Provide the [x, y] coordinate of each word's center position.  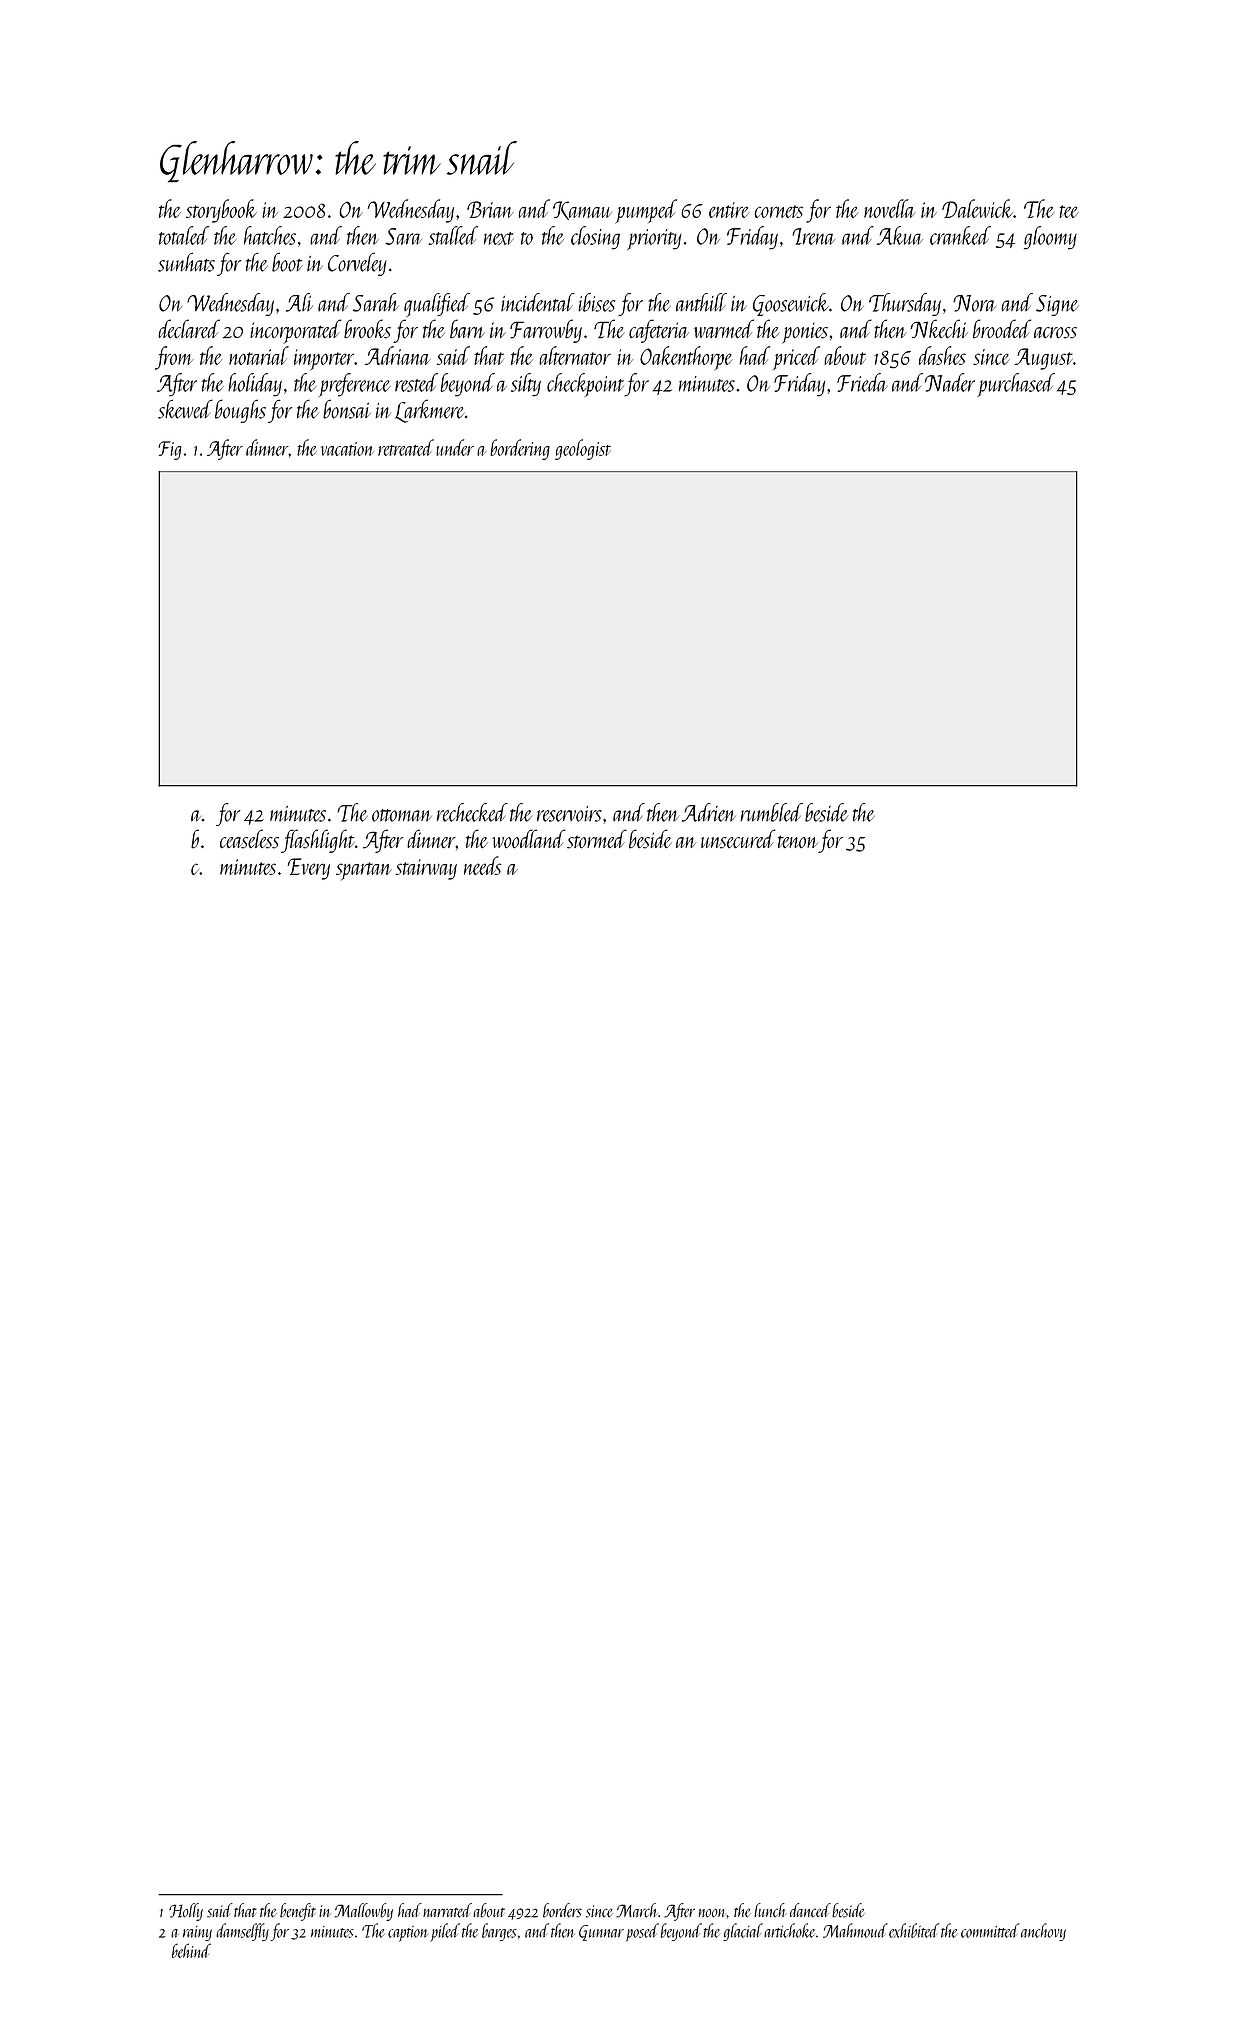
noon [712, 1913]
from [174, 358]
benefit [298, 1912]
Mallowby [363, 1912]
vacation [347, 449]
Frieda [862, 382]
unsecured [738, 839]
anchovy [1043, 1932]
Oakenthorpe [686, 358]
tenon [798, 841]
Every [308, 869]
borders [562, 1910]
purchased [1016, 385]
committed [990, 1930]
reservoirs [569, 814]
